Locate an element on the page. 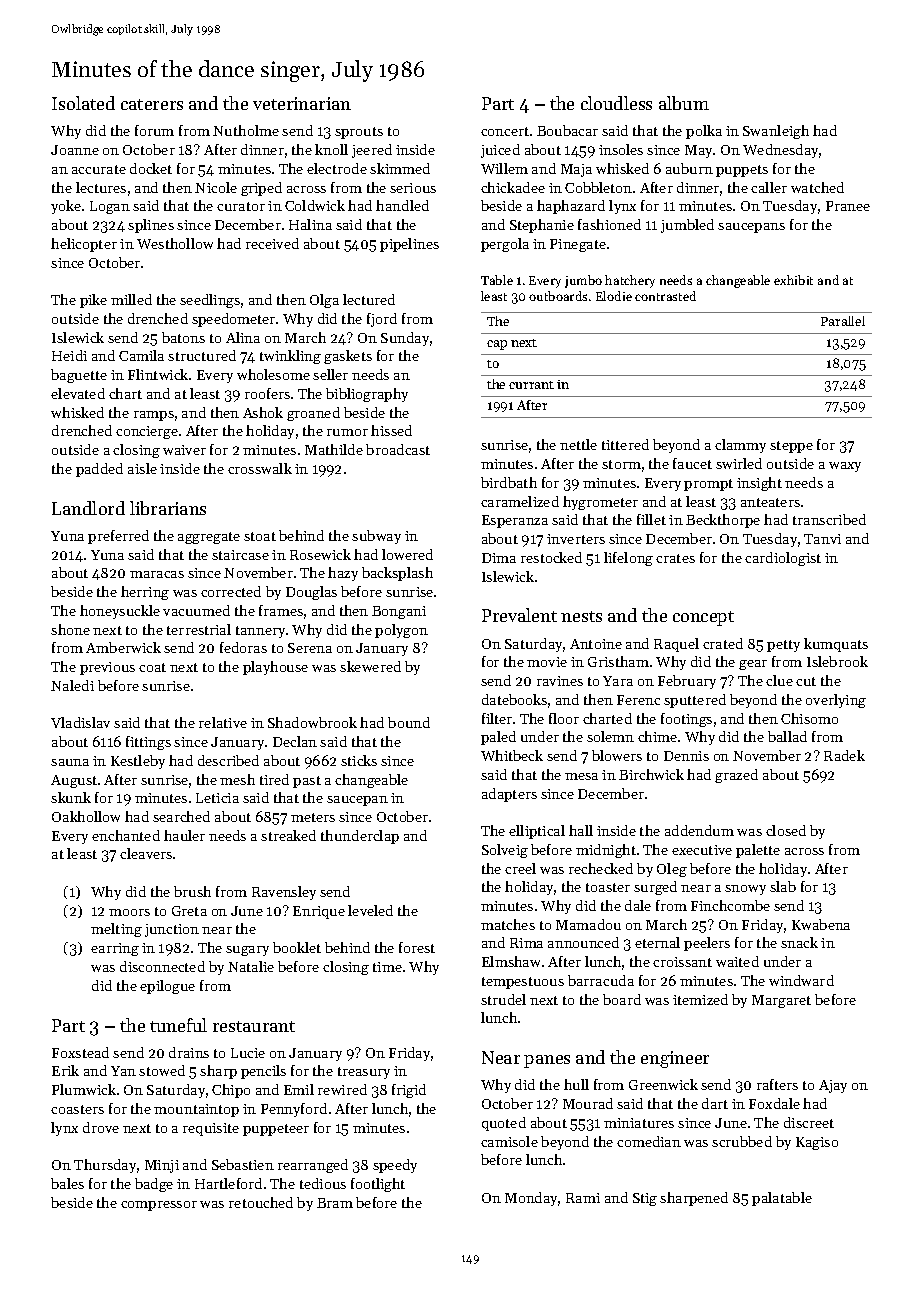 The width and height of the document is (924, 1308). sprouts is located at coordinates (359, 133).
